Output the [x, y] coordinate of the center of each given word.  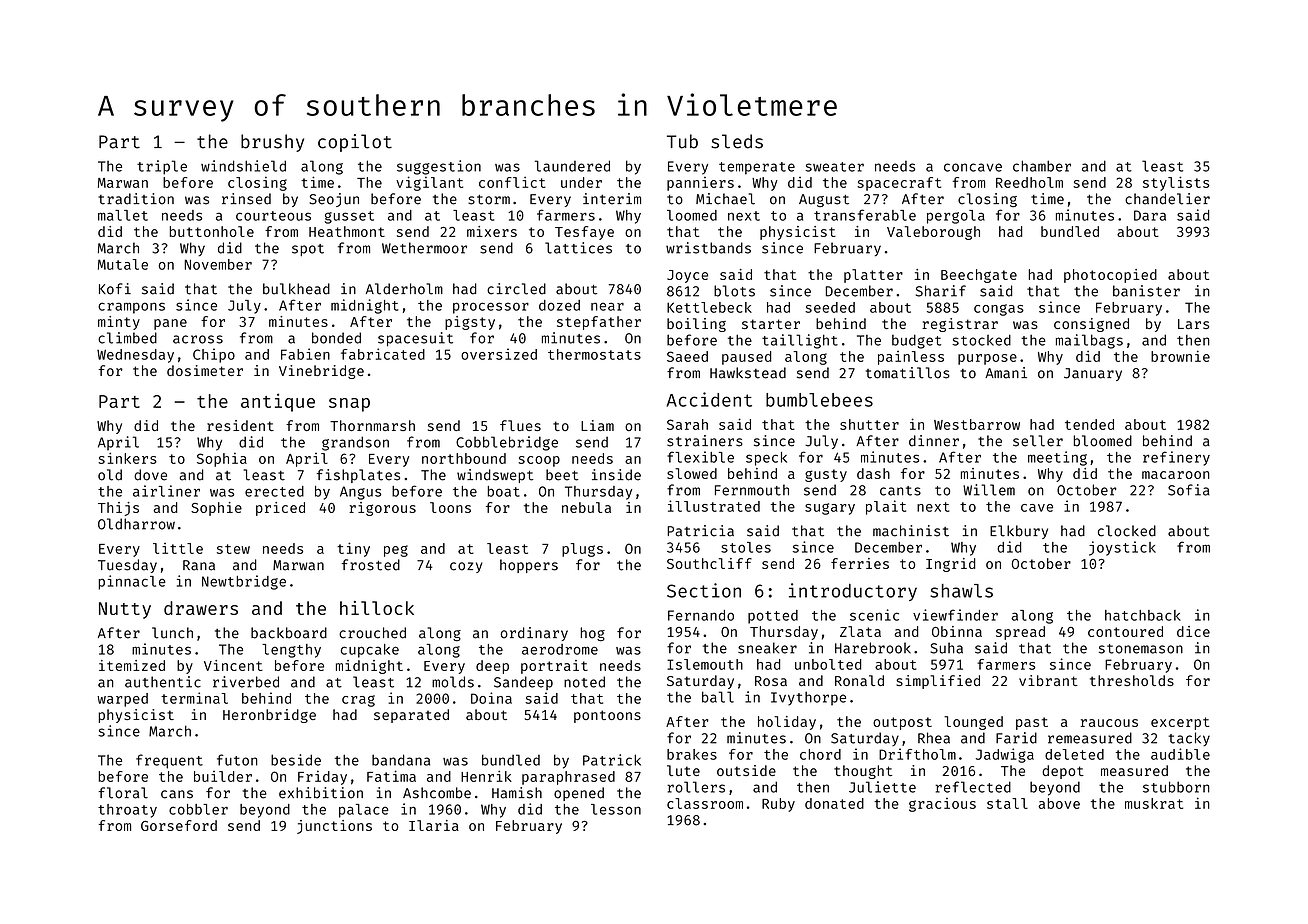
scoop [539, 461]
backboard [289, 633]
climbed [127, 338]
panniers [700, 184]
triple [162, 167]
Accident [709, 399]
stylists [1176, 183]
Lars [1193, 324]
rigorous [382, 509]
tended [1089, 424]
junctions [334, 827]
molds [453, 682]
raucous [1109, 723]
